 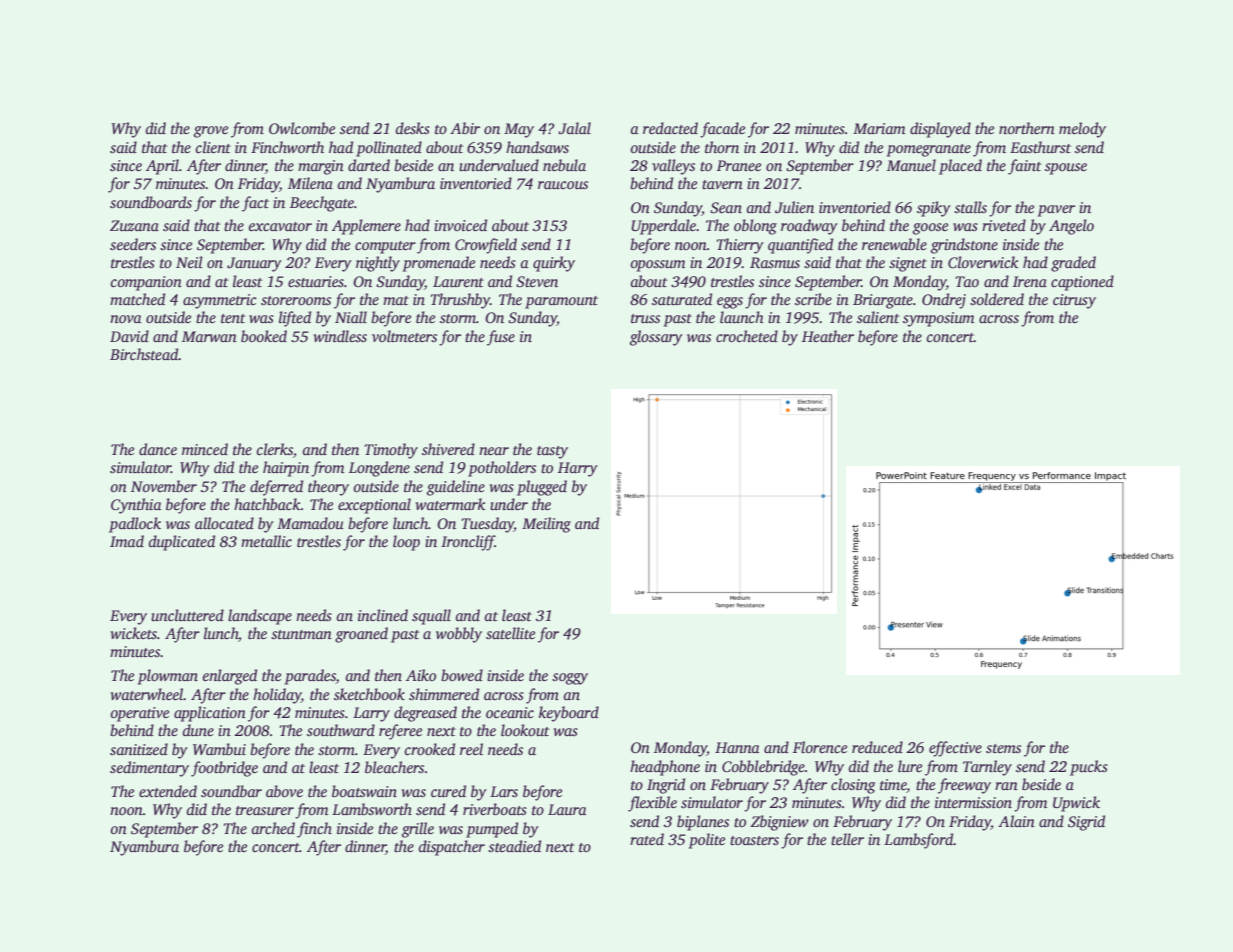 What do you see at coordinates (546, 525) in the document?
I see `Meiling` at bounding box center [546, 525].
